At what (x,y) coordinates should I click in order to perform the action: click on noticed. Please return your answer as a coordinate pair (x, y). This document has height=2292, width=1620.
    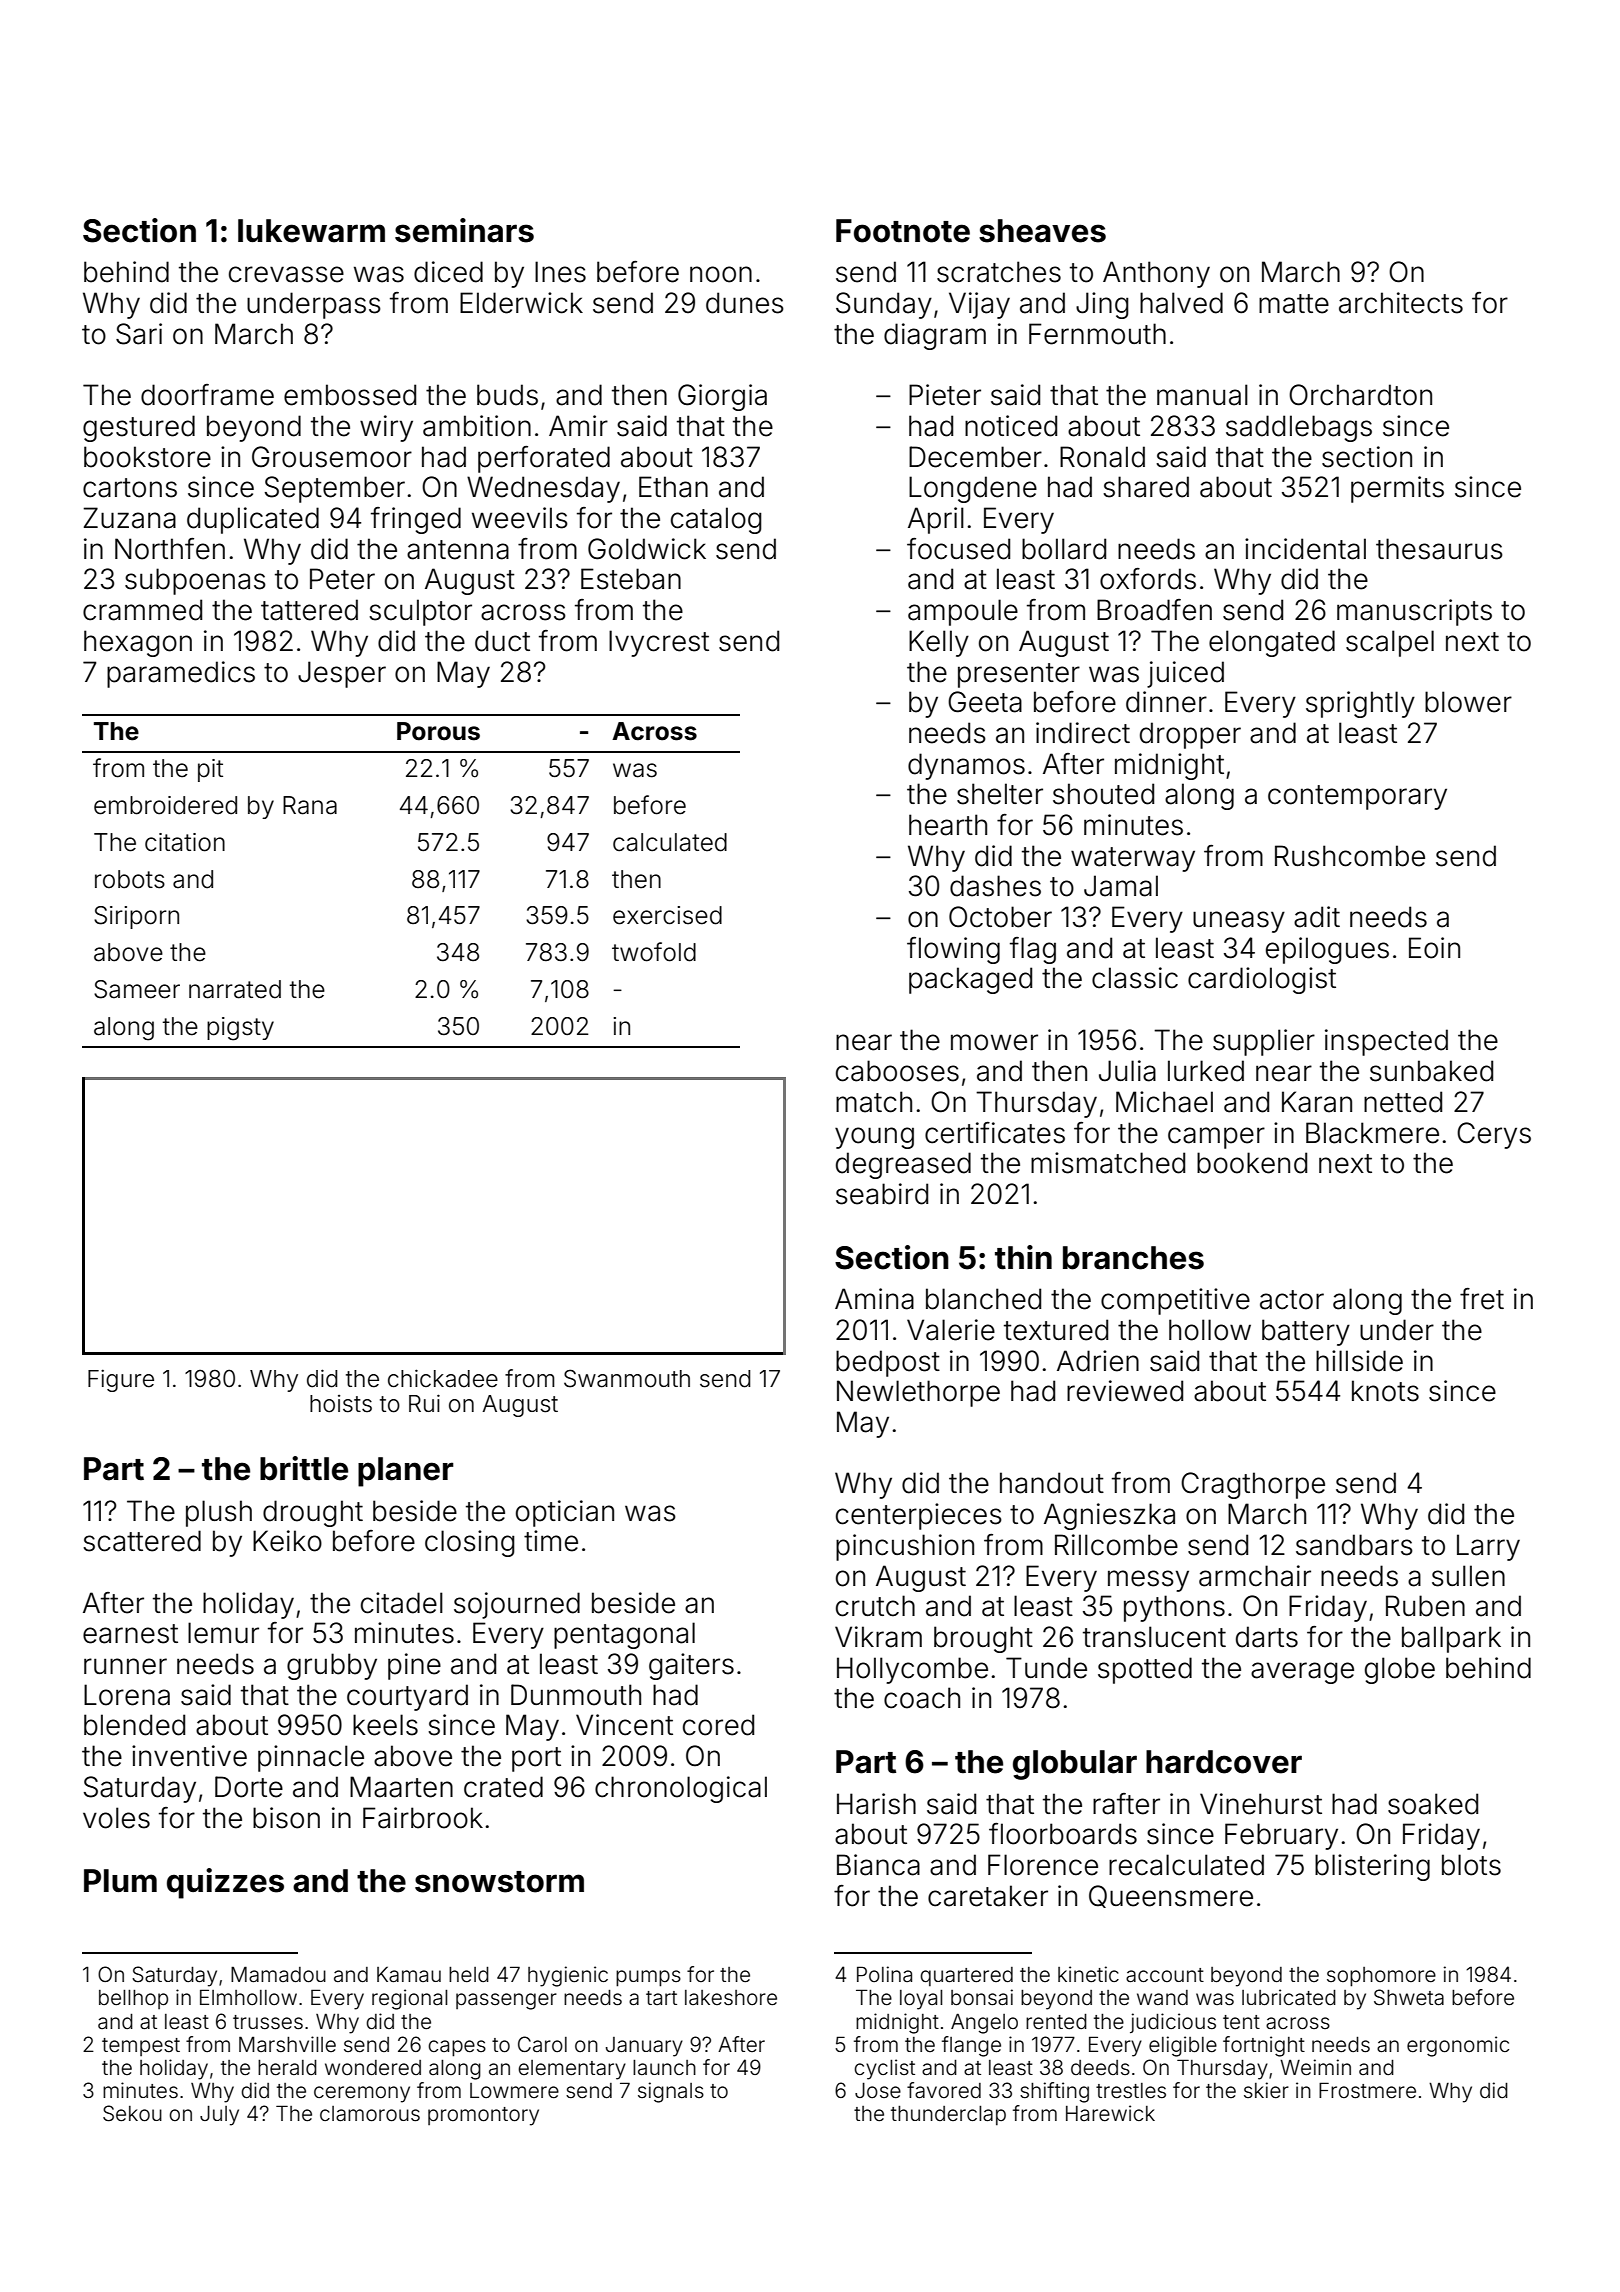
    Looking at the image, I should click on (1011, 426).
